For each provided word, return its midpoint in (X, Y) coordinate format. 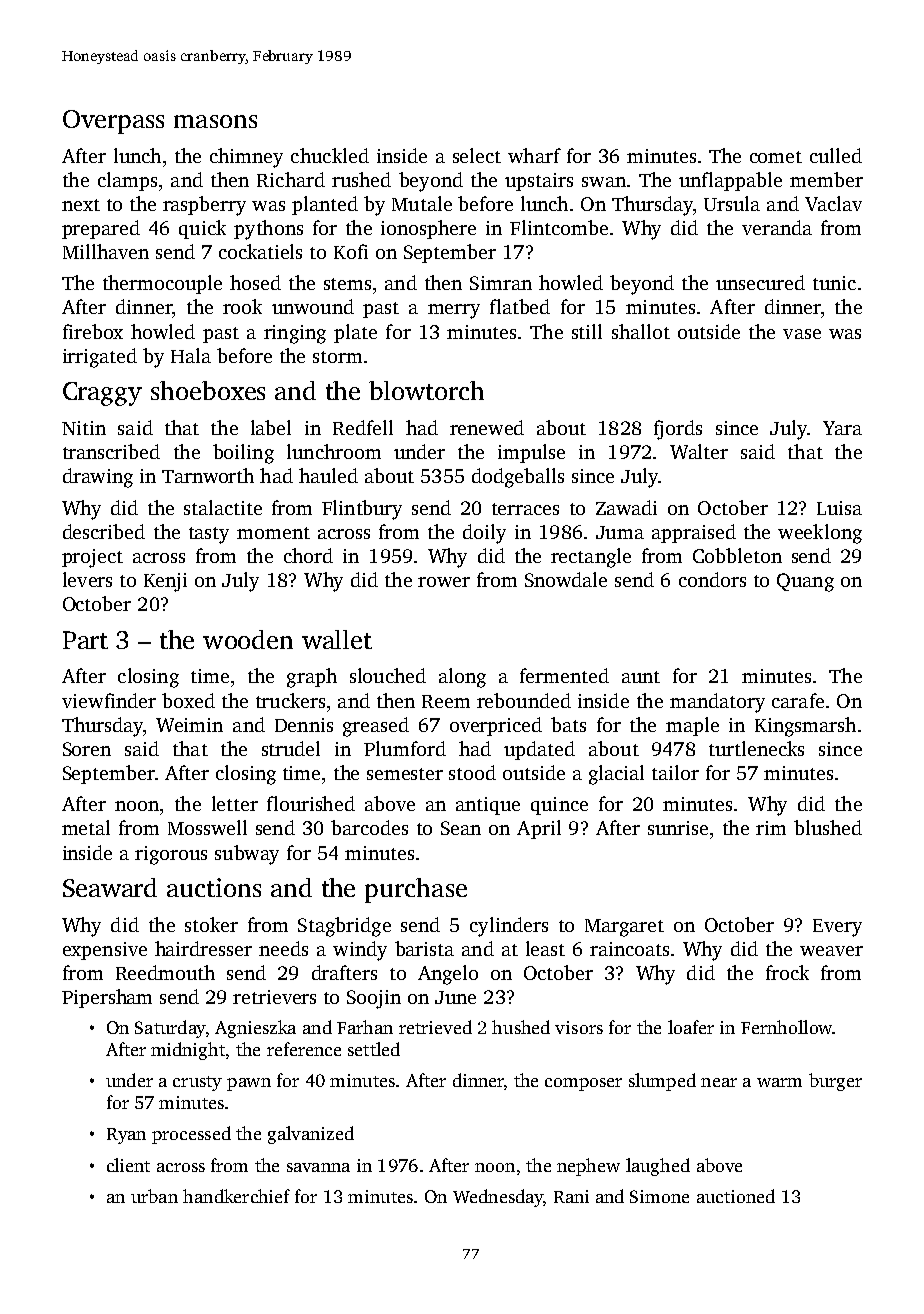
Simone (659, 1196)
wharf (534, 155)
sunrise (678, 828)
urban (154, 1196)
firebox (93, 331)
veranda (777, 227)
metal (86, 827)
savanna (318, 1167)
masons (215, 121)
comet (776, 157)
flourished (311, 803)
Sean (461, 828)
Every (837, 928)
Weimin (189, 725)
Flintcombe (559, 227)
